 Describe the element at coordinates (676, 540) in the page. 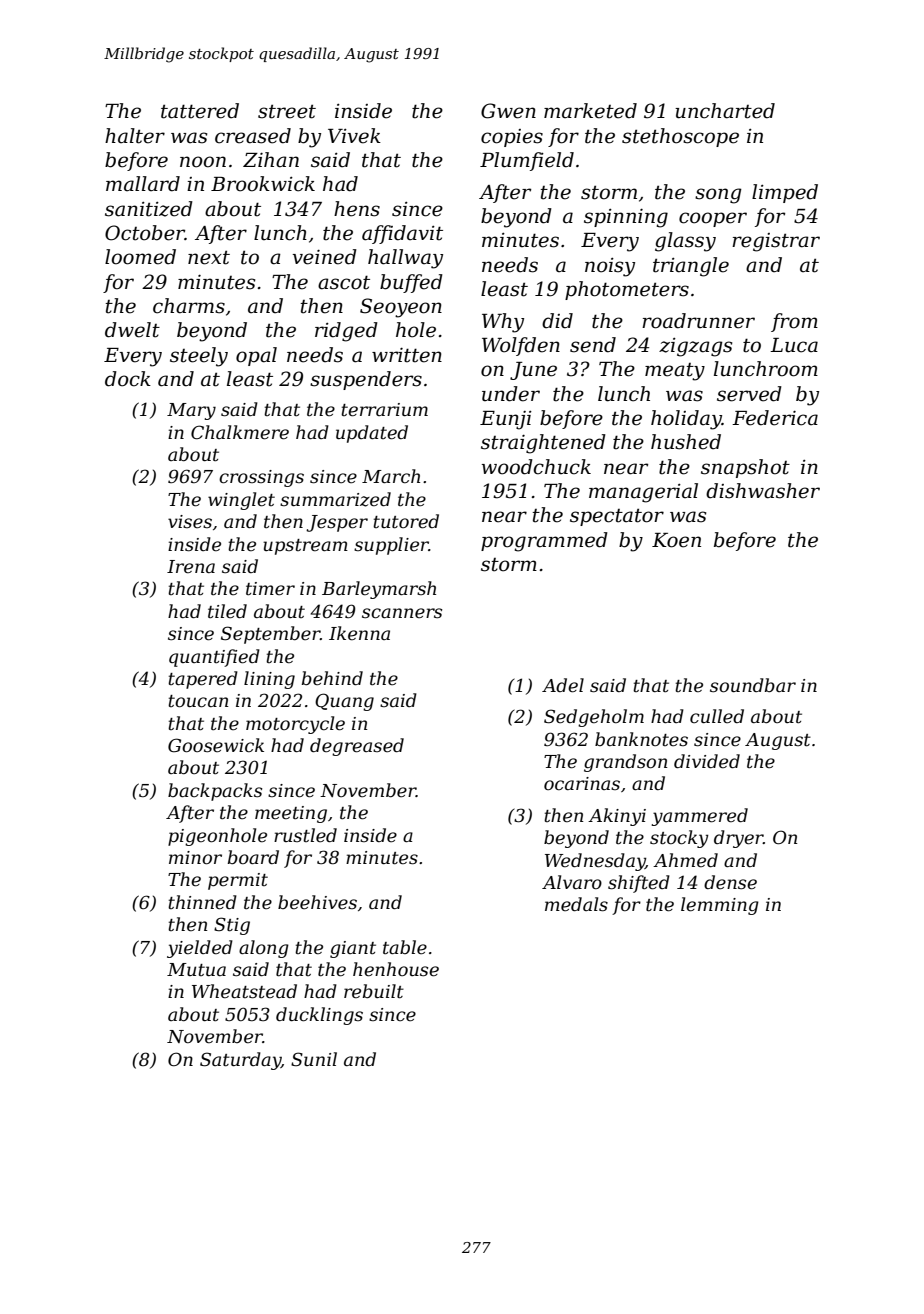

I see `Koen` at that location.
